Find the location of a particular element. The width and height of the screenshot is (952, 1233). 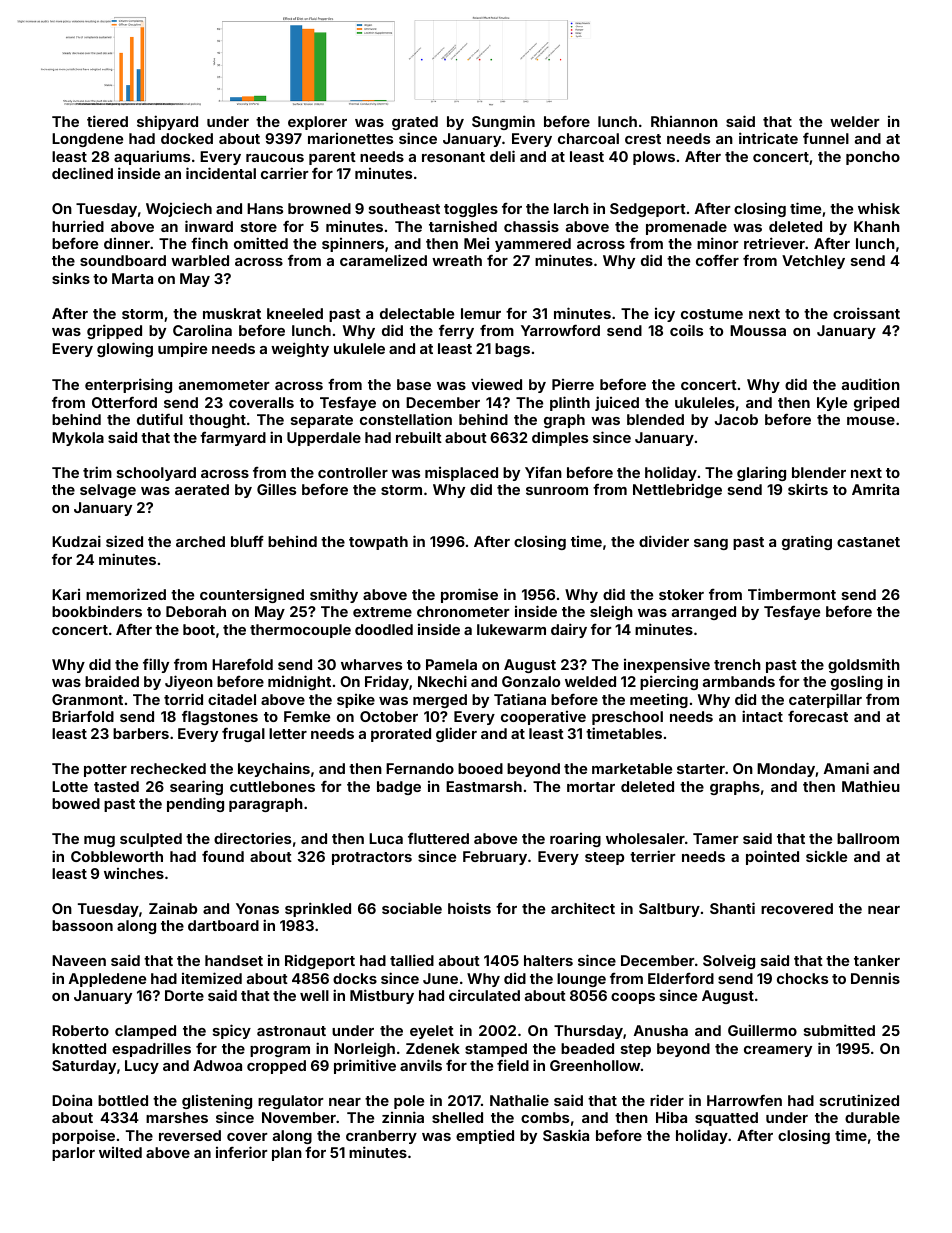

Shanti is located at coordinates (732, 908).
